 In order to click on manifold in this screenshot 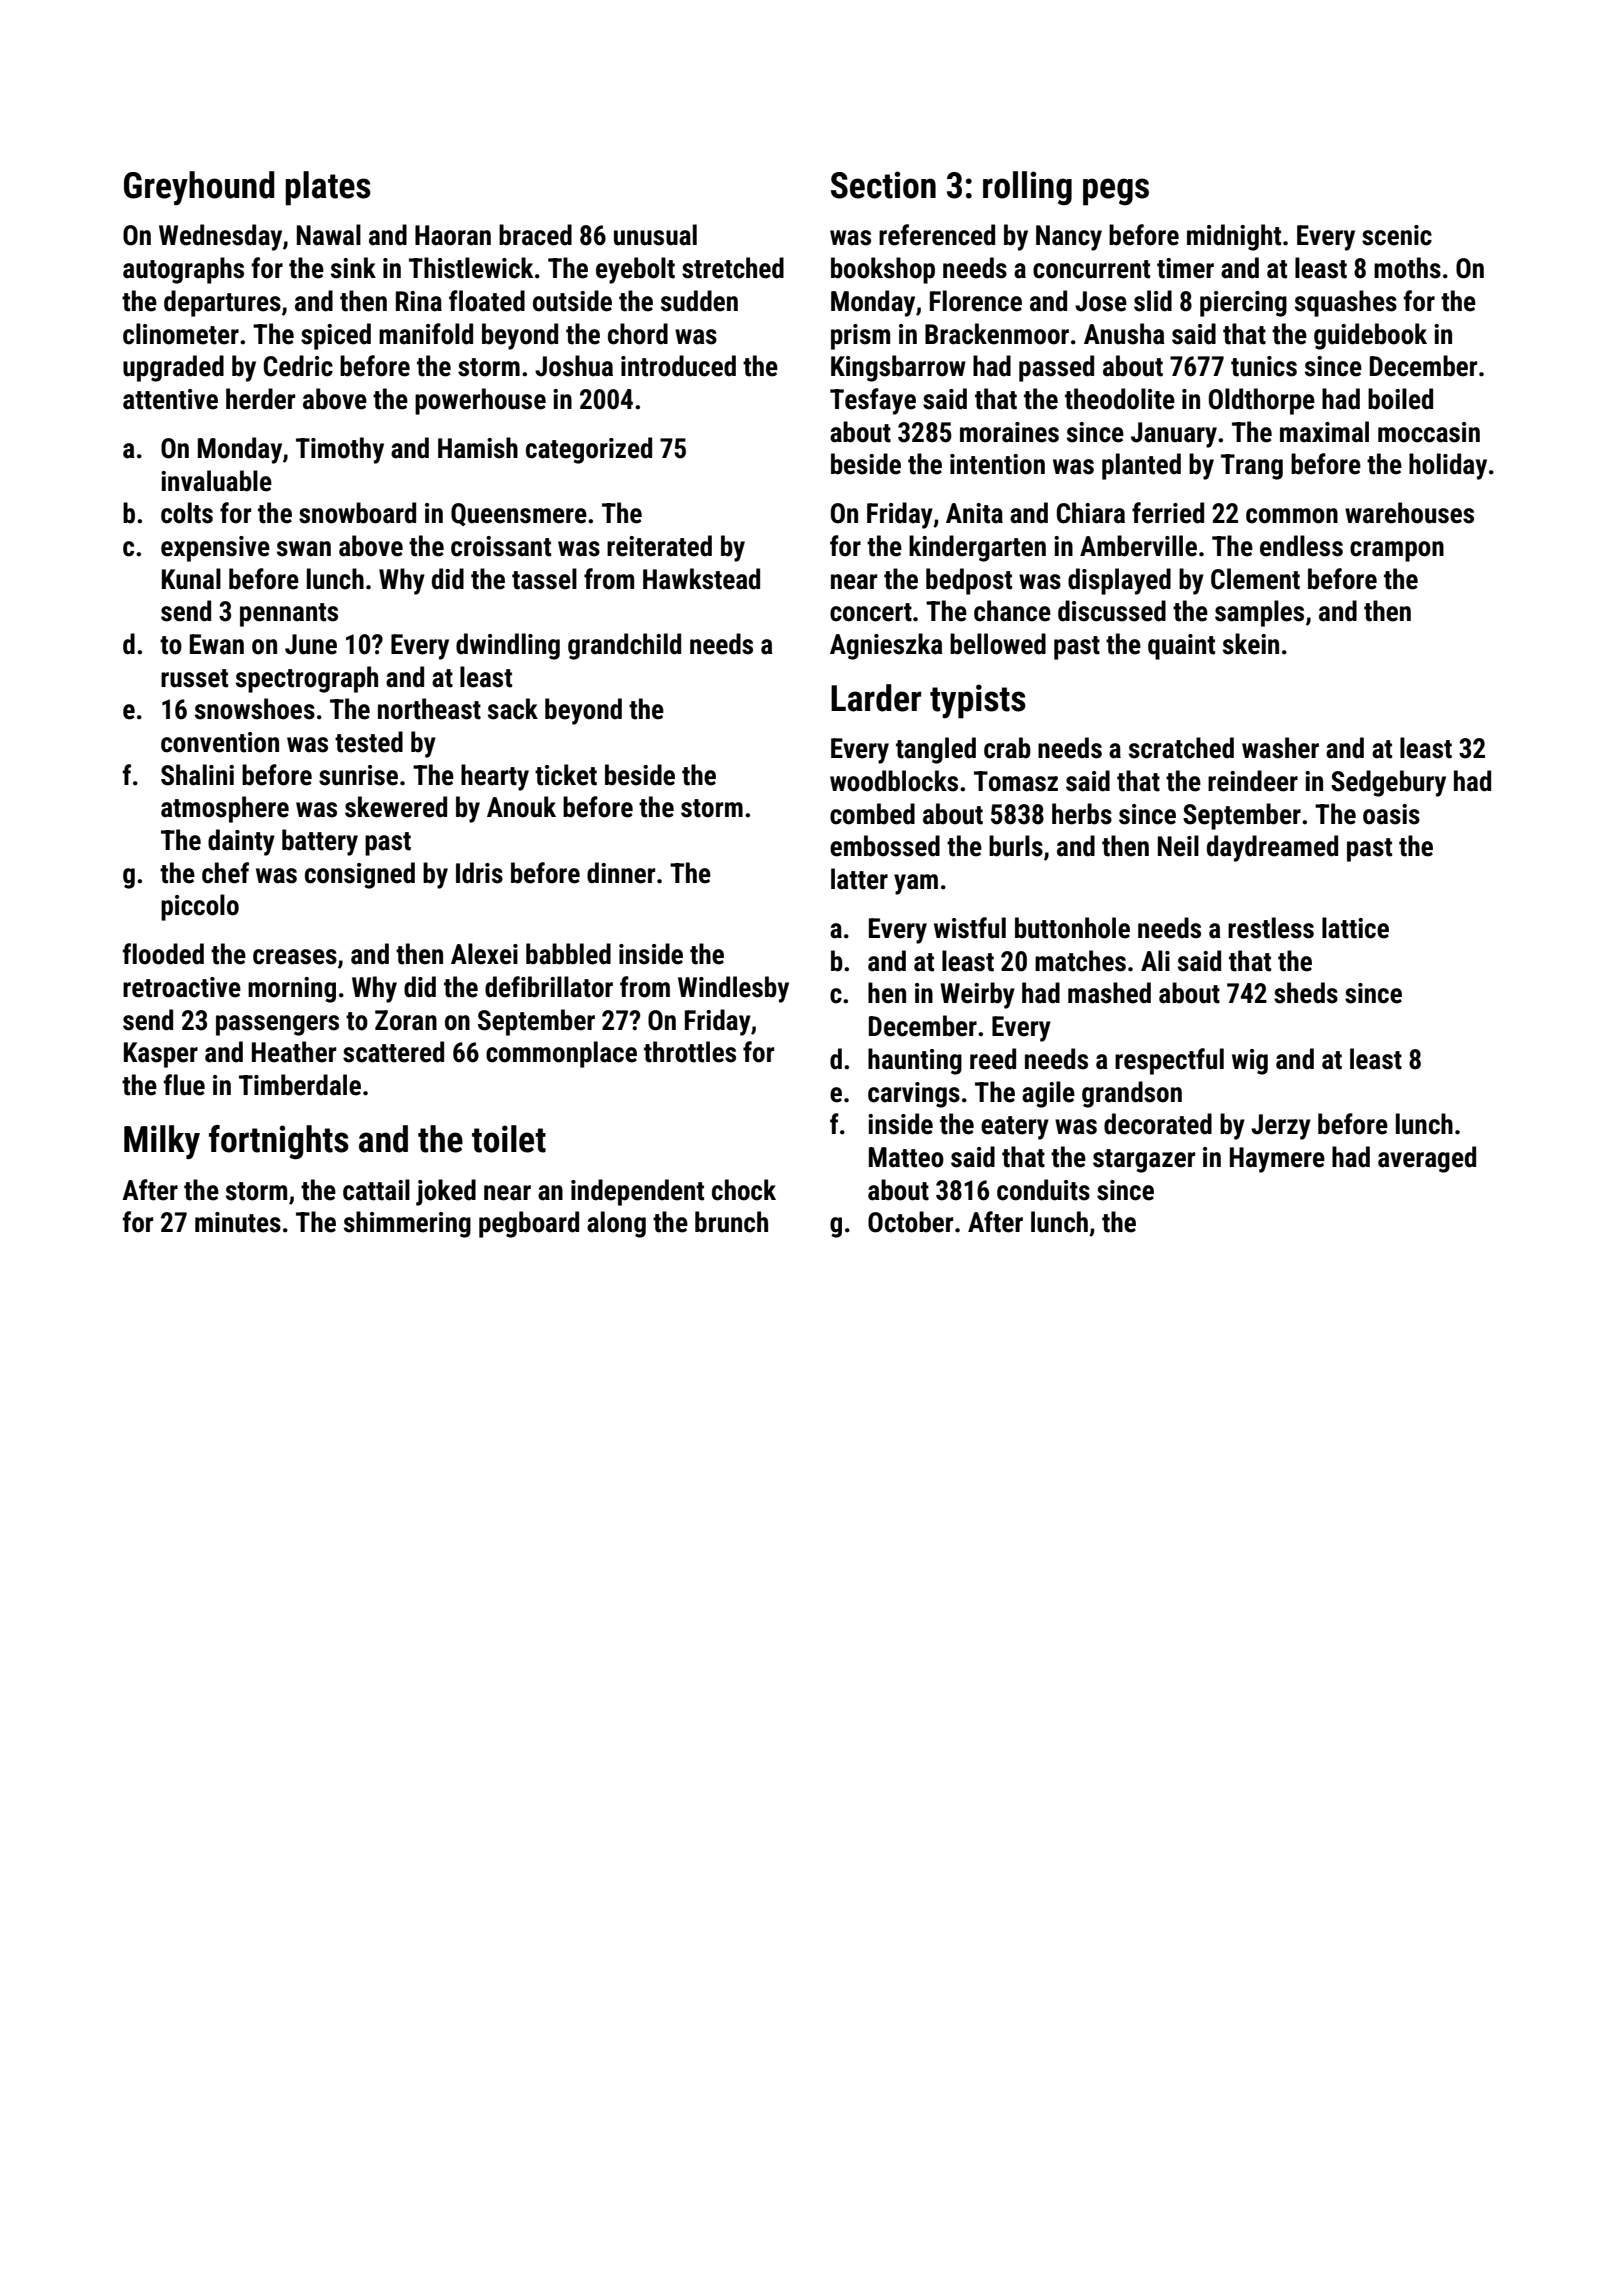, I will do `click(426, 334)`.
